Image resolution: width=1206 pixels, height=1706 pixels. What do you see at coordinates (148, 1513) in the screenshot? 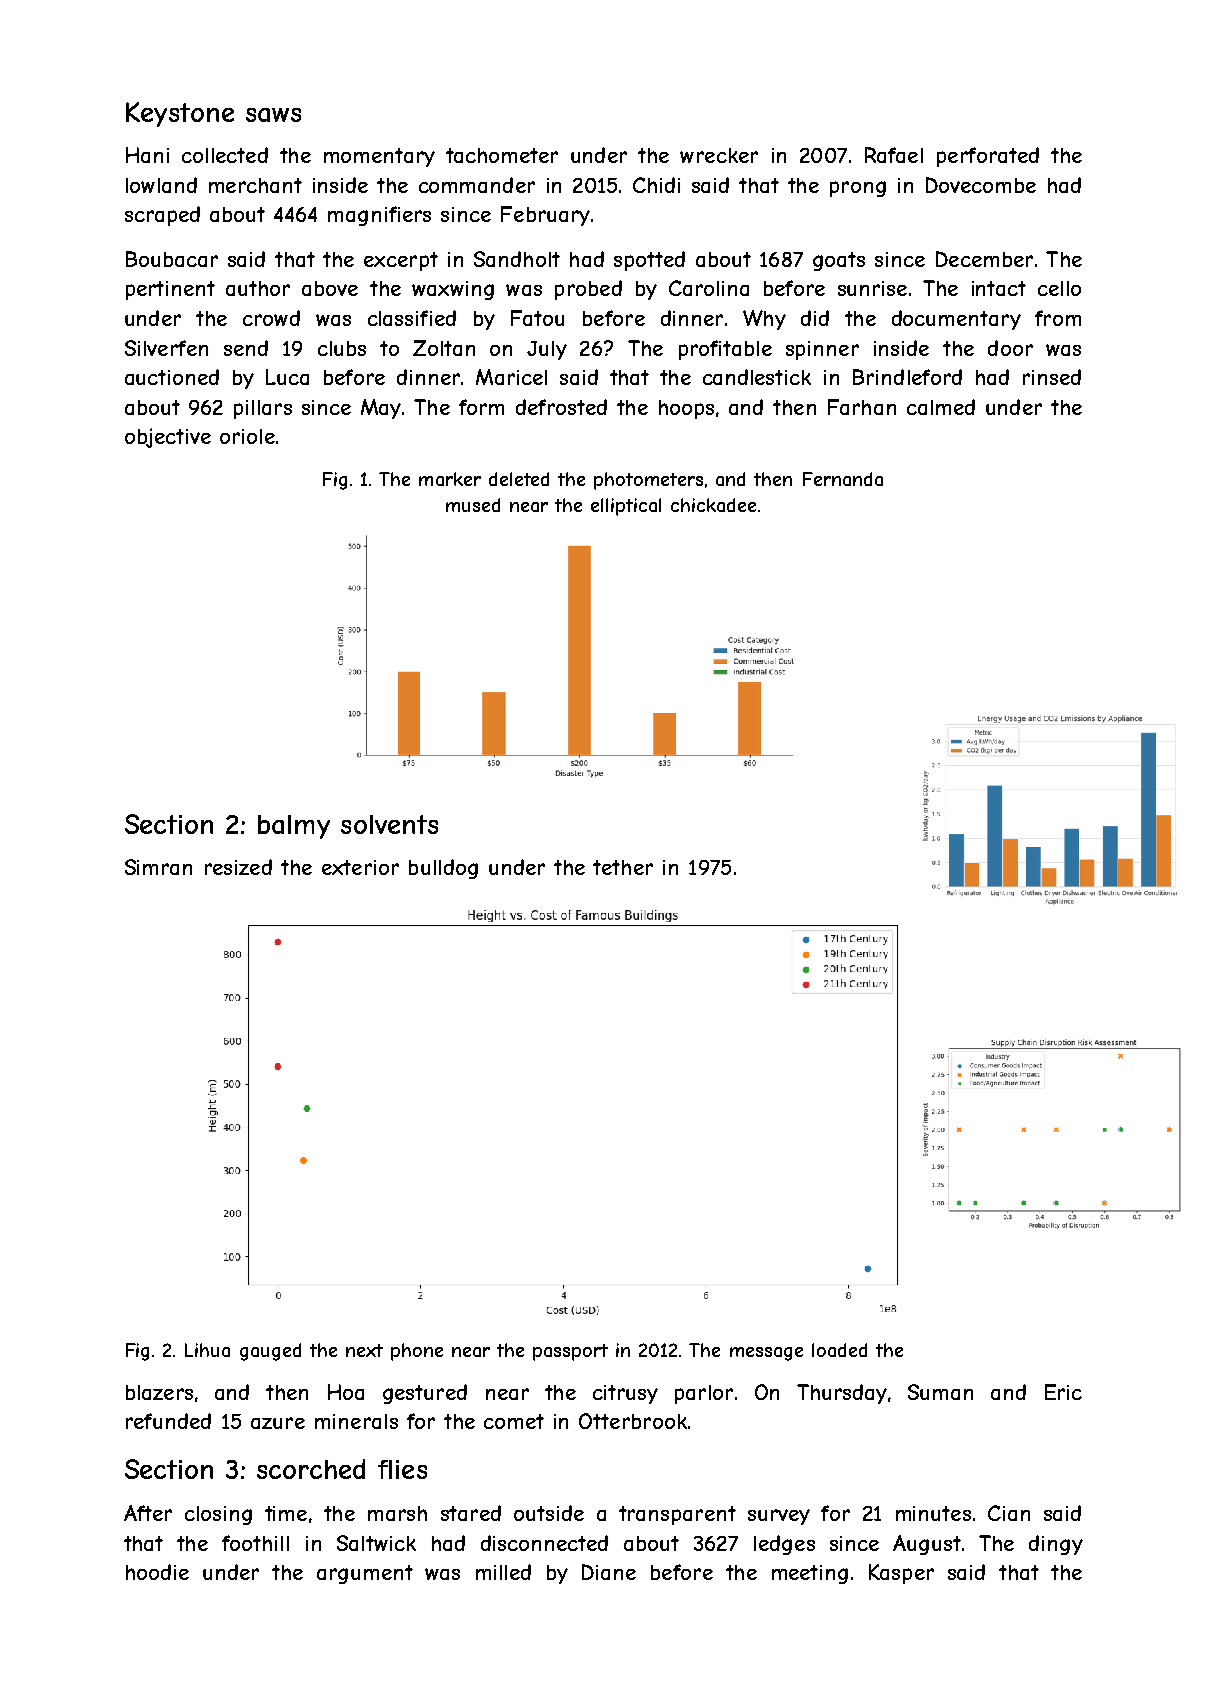
I see `After` at bounding box center [148, 1513].
